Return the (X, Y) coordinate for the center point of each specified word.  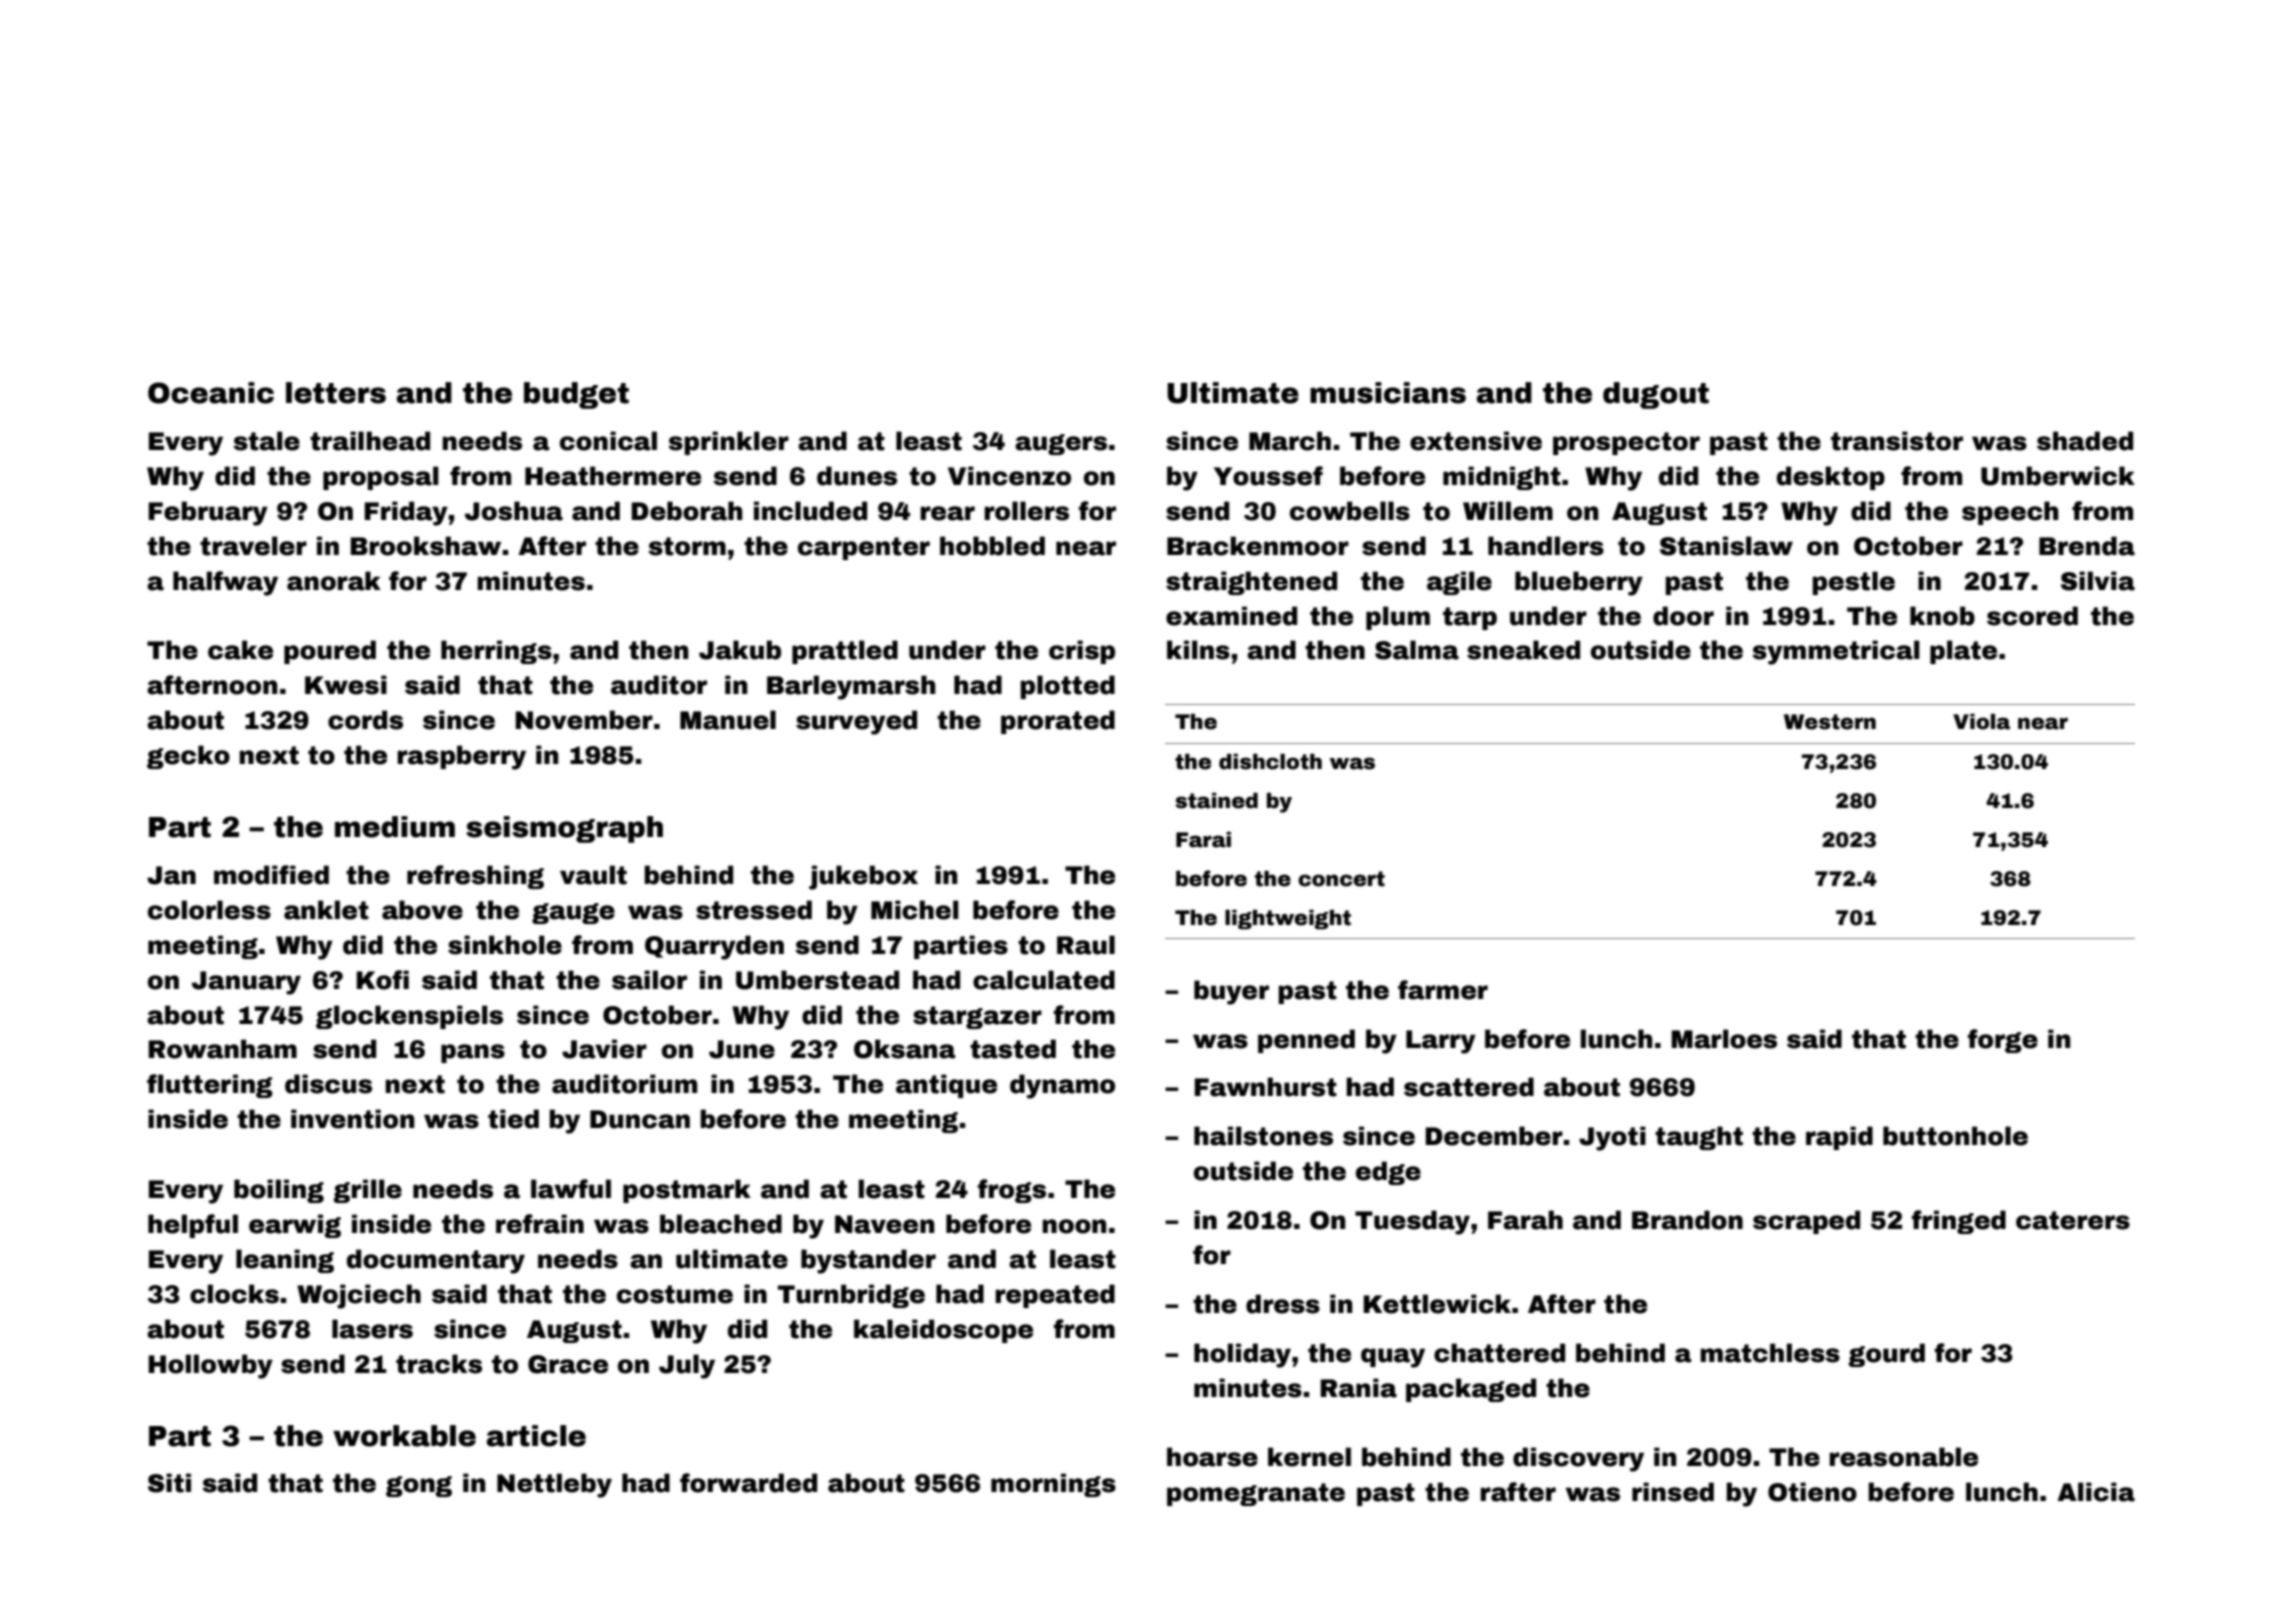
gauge (573, 913)
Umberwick (2058, 476)
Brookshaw (425, 546)
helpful (193, 1226)
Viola (1981, 722)
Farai (1203, 840)
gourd (1887, 1355)
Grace (568, 1364)
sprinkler (729, 443)
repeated (1055, 1296)
